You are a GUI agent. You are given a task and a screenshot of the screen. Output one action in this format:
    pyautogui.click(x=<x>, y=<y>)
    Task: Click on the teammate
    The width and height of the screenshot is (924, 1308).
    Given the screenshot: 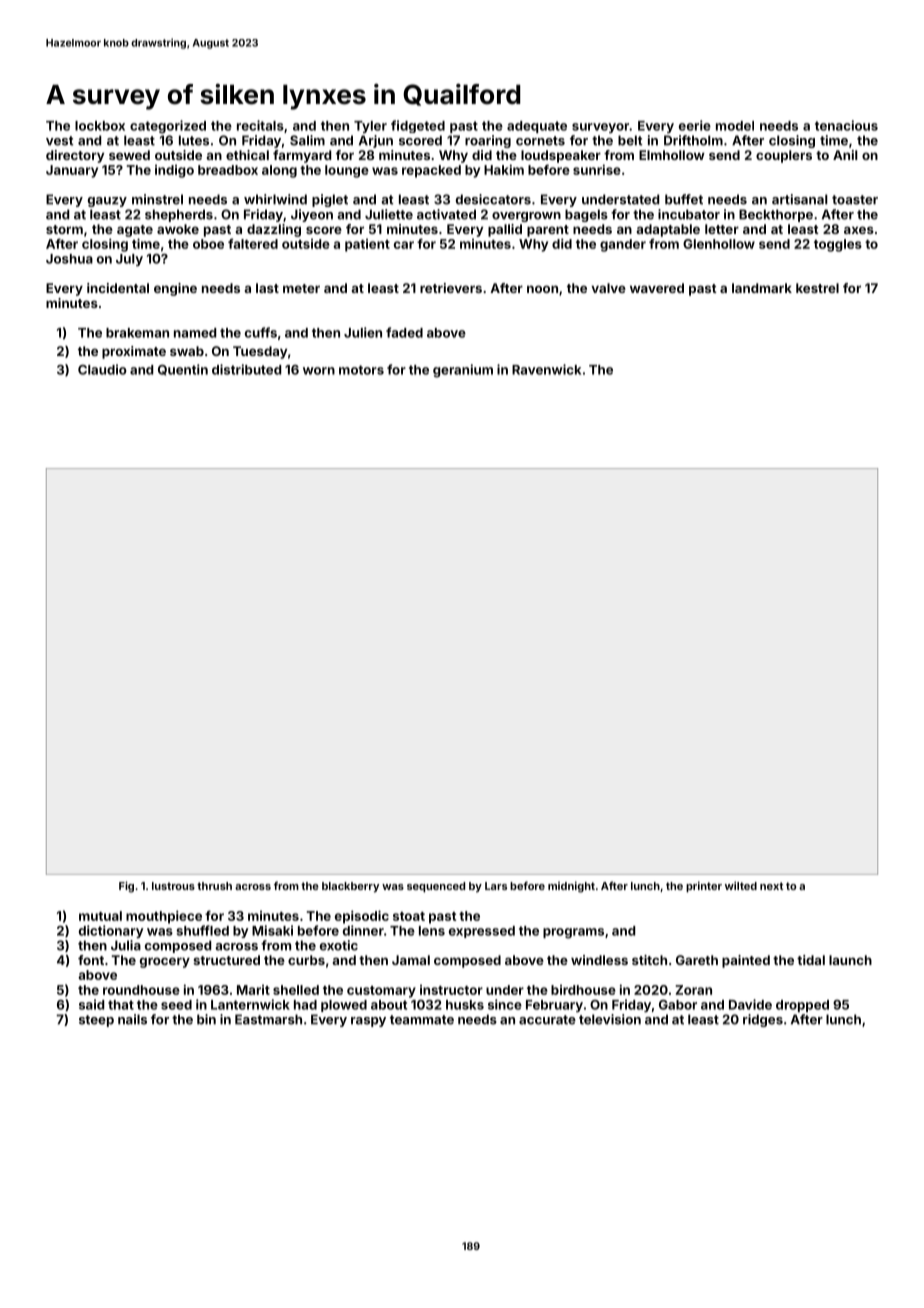 What is the action you would take?
    pyautogui.click(x=422, y=1020)
